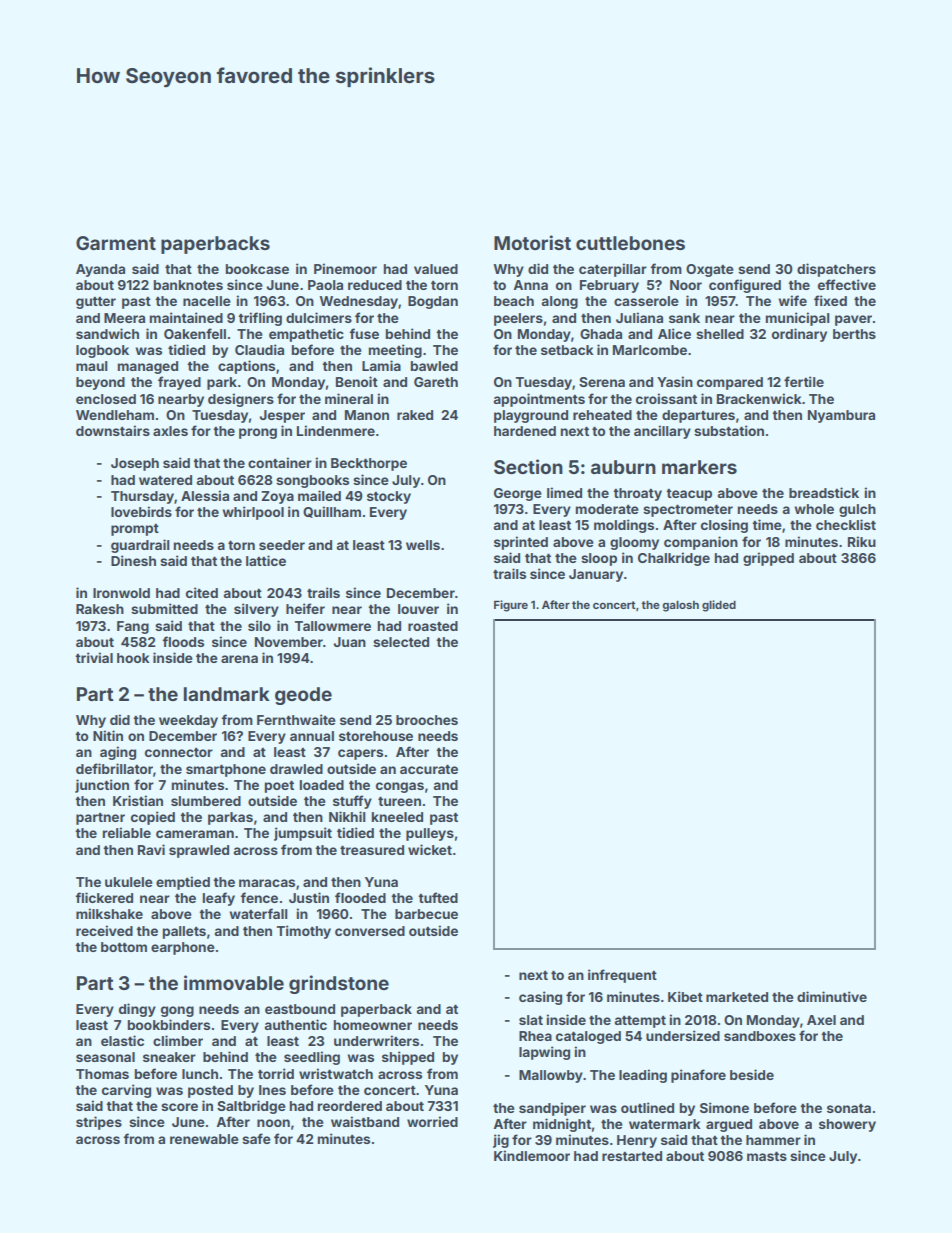 The image size is (952, 1233). Describe the element at coordinates (832, 996) in the image. I see `diminutive` at that location.
